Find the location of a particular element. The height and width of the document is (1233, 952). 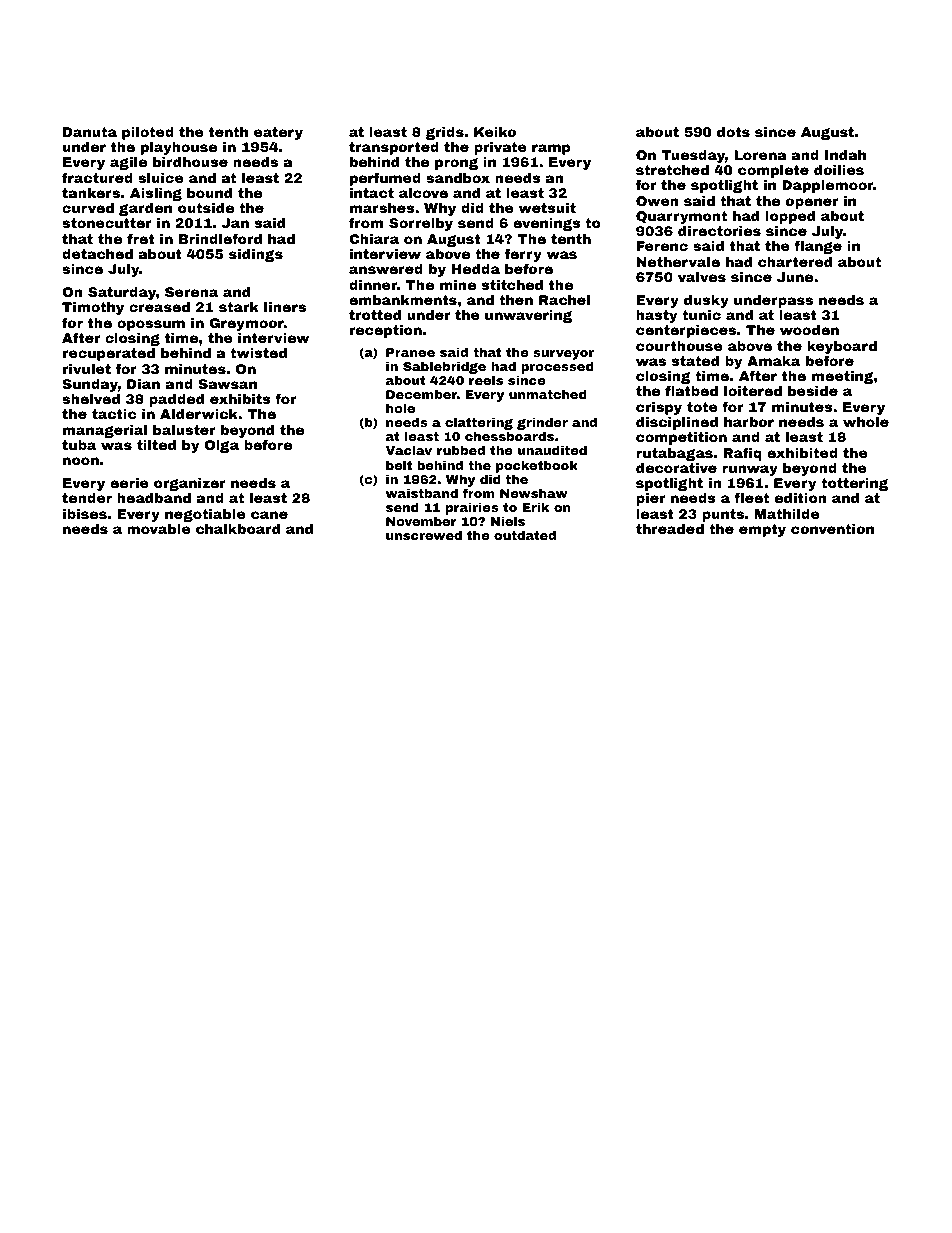

piloted is located at coordinates (148, 133).
